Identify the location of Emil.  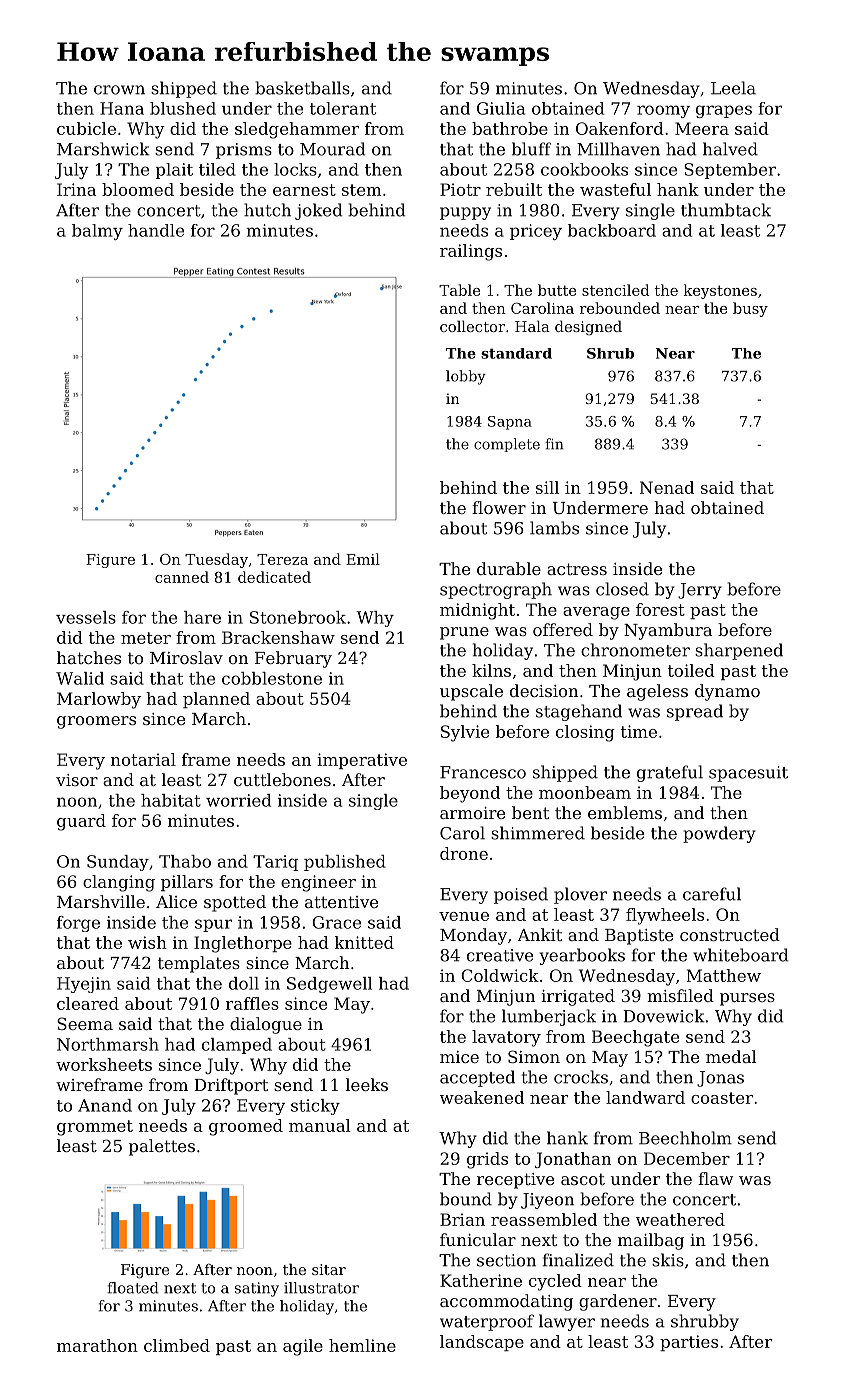
(363, 559).
